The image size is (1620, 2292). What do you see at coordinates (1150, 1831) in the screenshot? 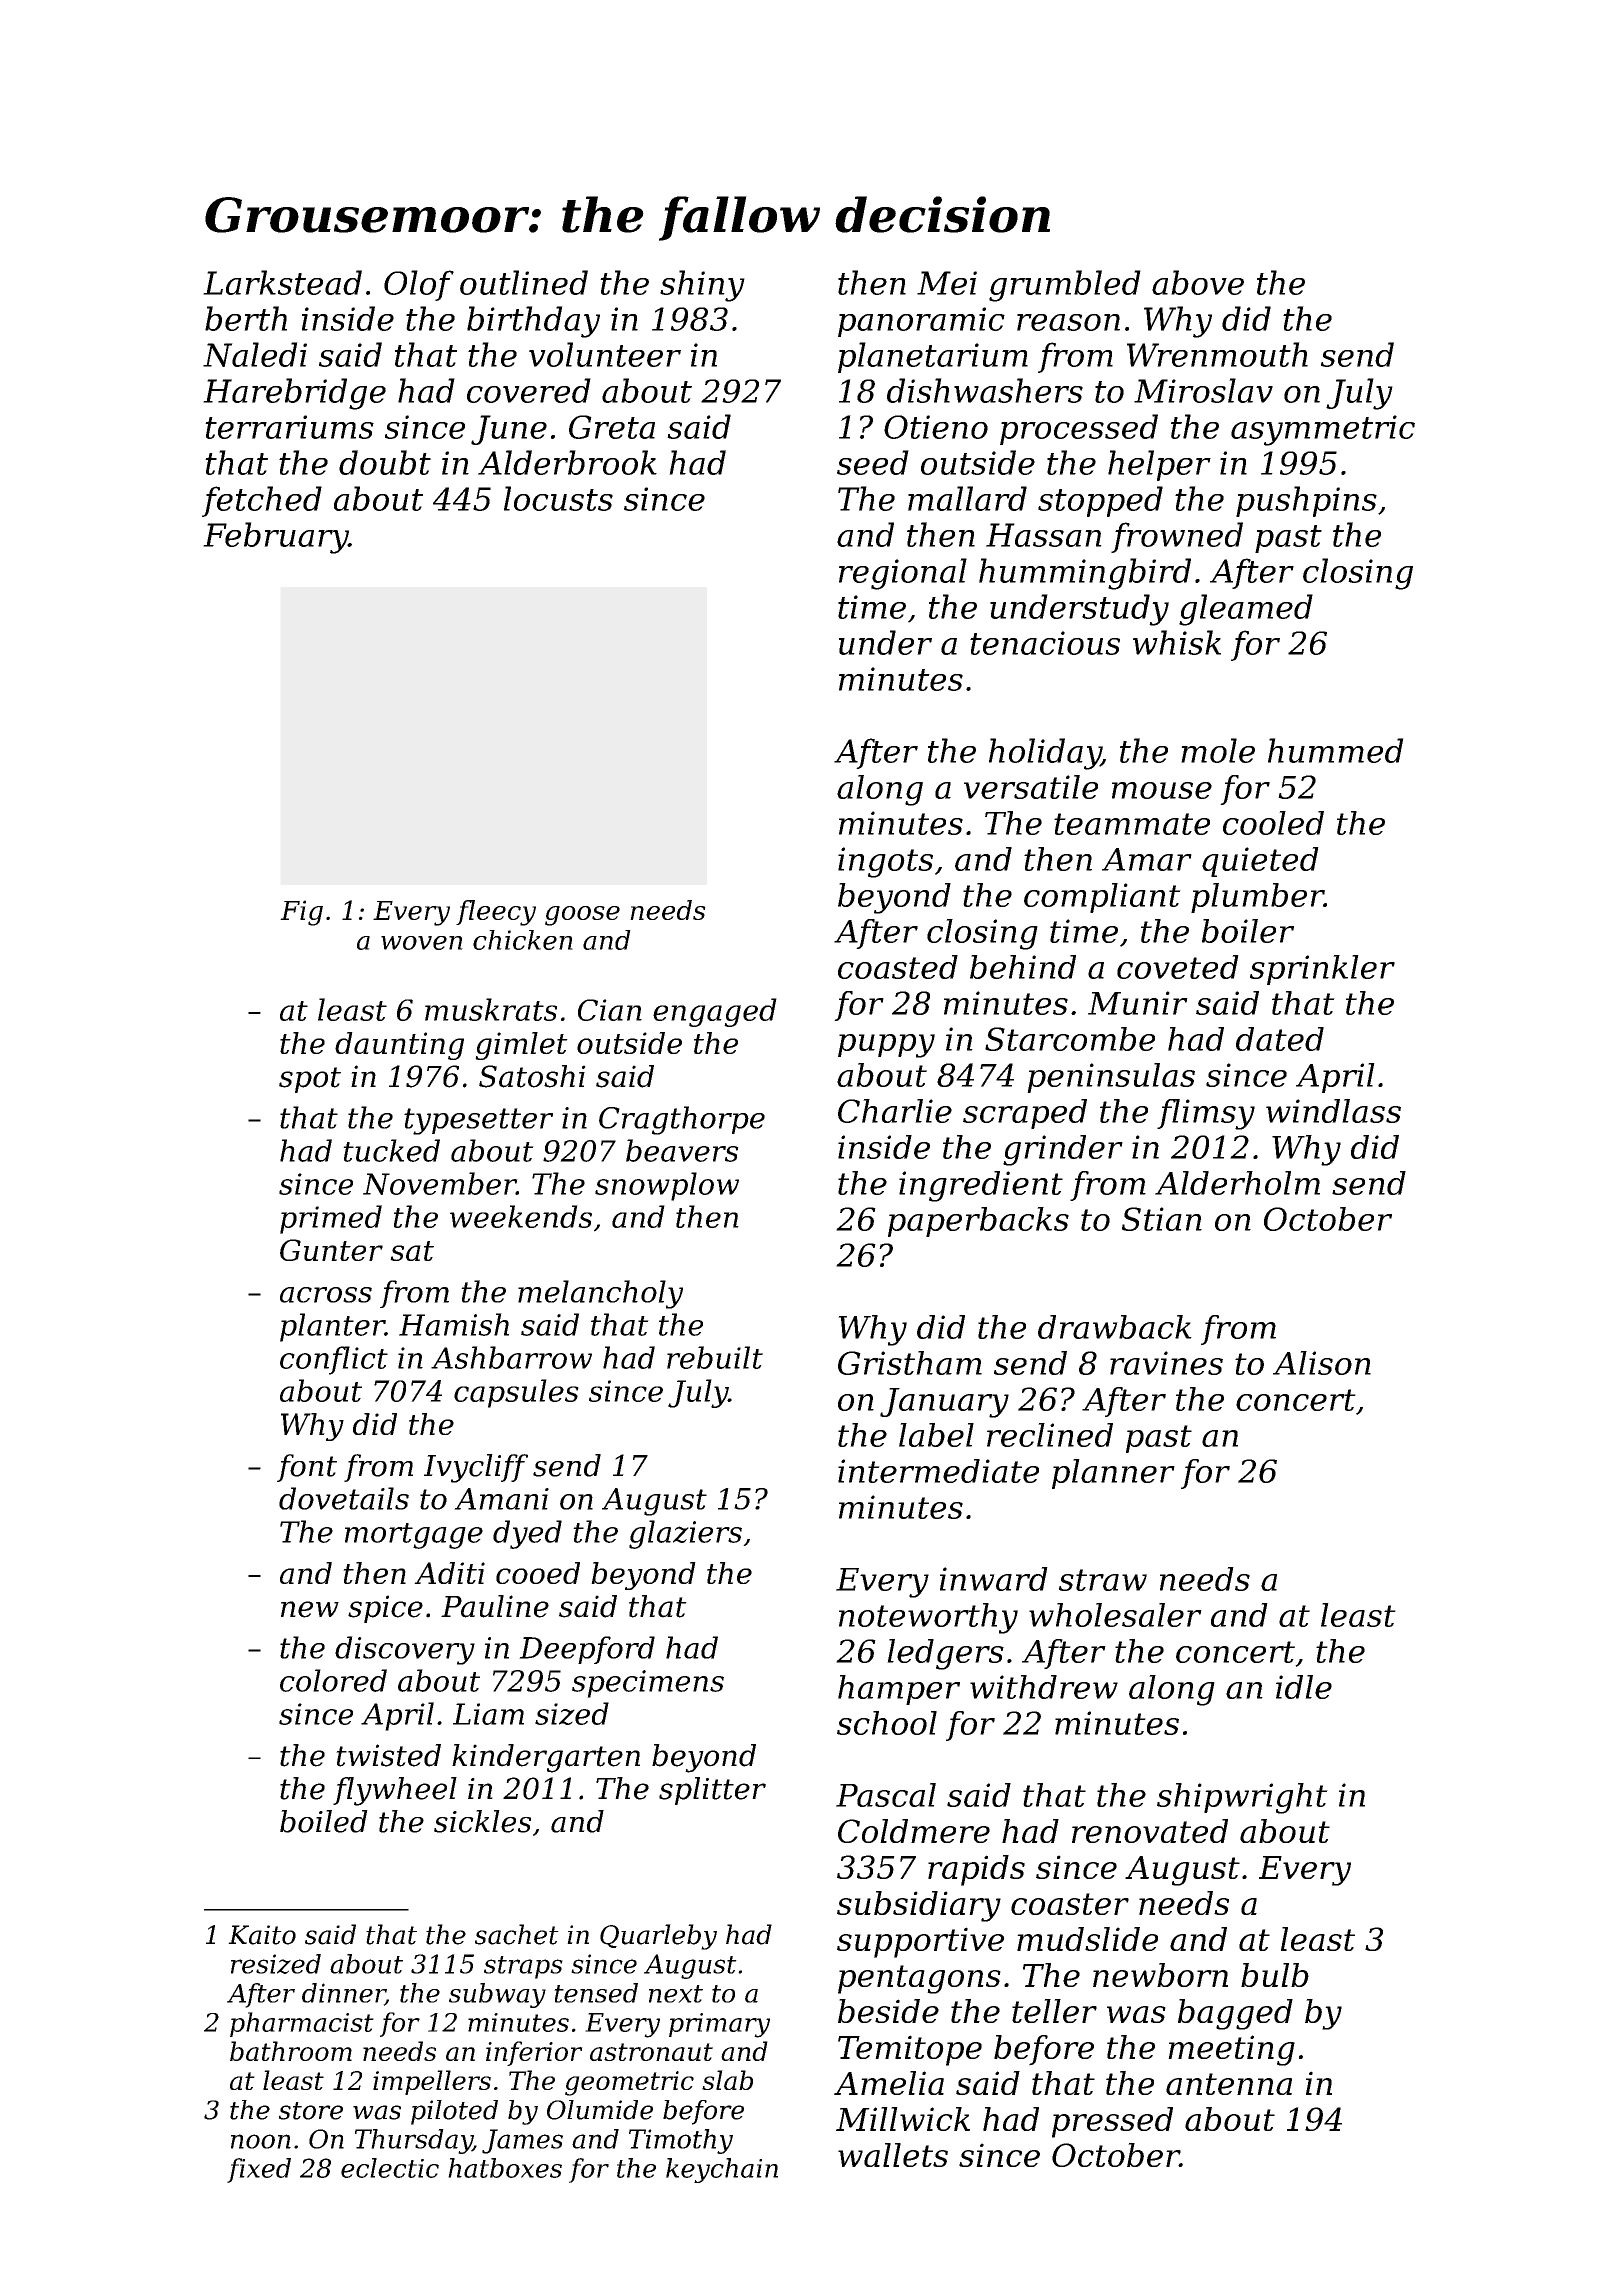
I see `renovated` at bounding box center [1150, 1831].
